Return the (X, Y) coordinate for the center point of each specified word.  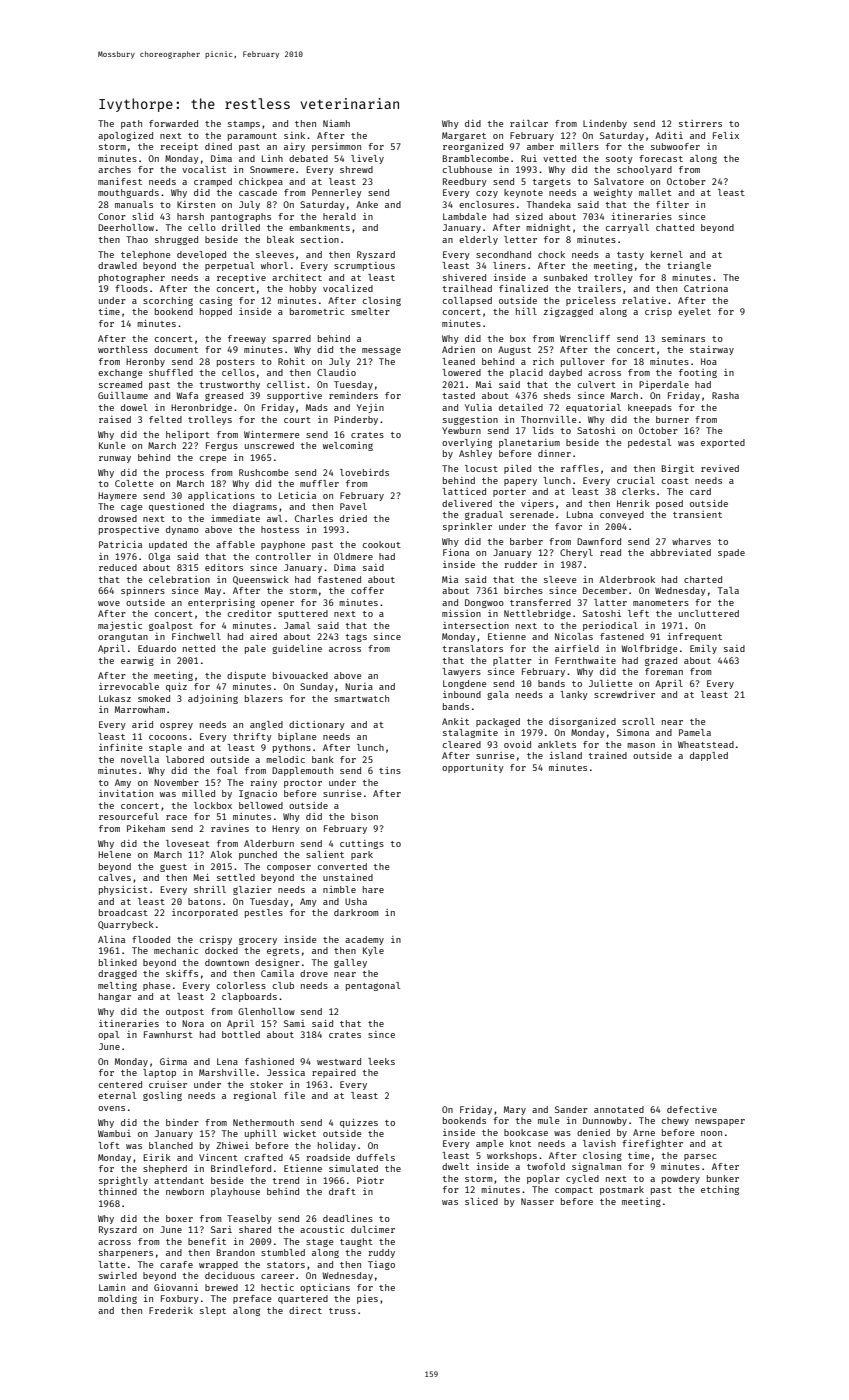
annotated (619, 1109)
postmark (622, 1190)
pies (367, 1299)
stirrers (700, 123)
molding (117, 1299)
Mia (450, 579)
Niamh (336, 123)
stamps (244, 125)
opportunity (473, 768)
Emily (703, 649)
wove (109, 603)
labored (185, 759)
